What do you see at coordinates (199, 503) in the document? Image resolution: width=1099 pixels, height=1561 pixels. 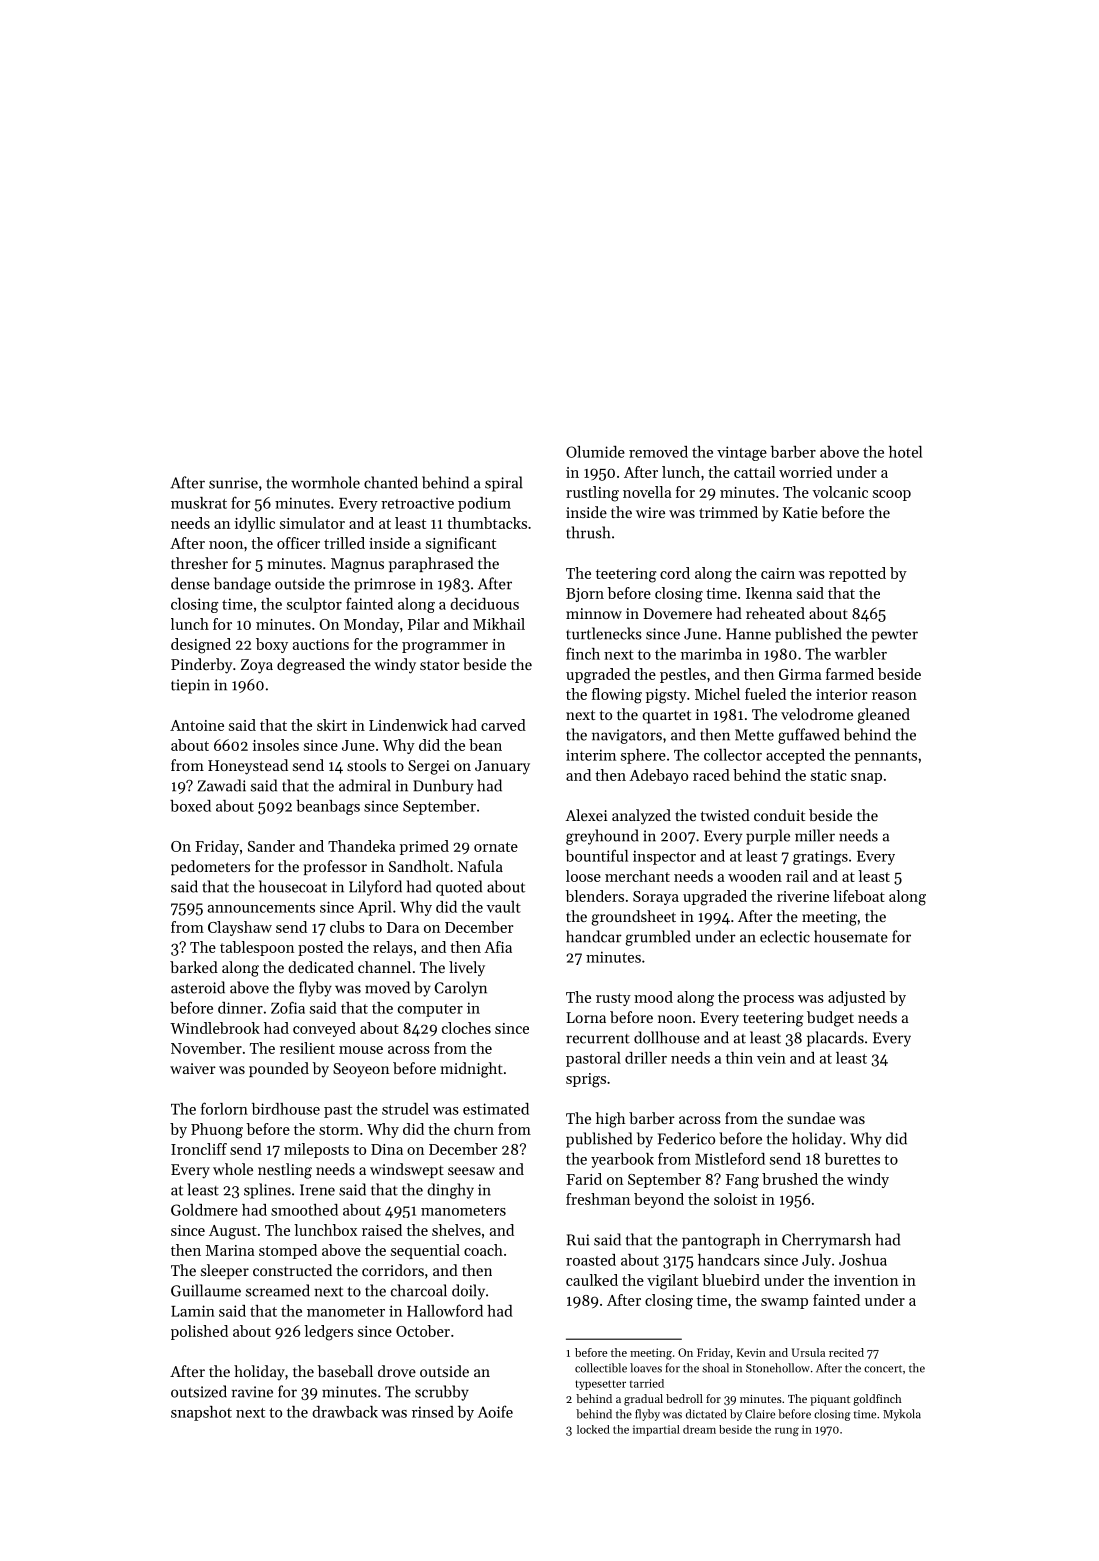 I see `muskrat` at bounding box center [199, 503].
